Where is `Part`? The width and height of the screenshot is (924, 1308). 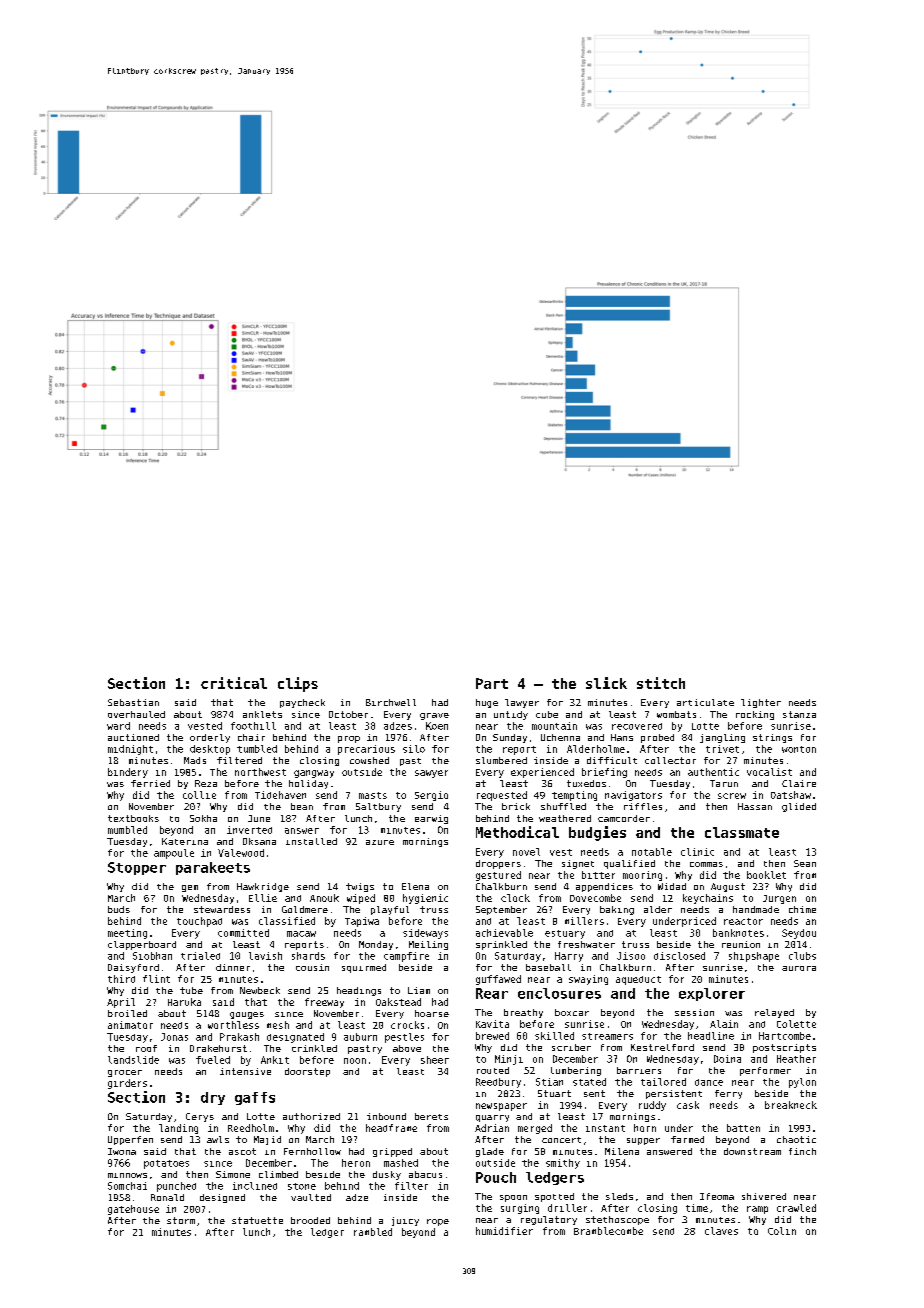
Part is located at coordinates (492, 683).
